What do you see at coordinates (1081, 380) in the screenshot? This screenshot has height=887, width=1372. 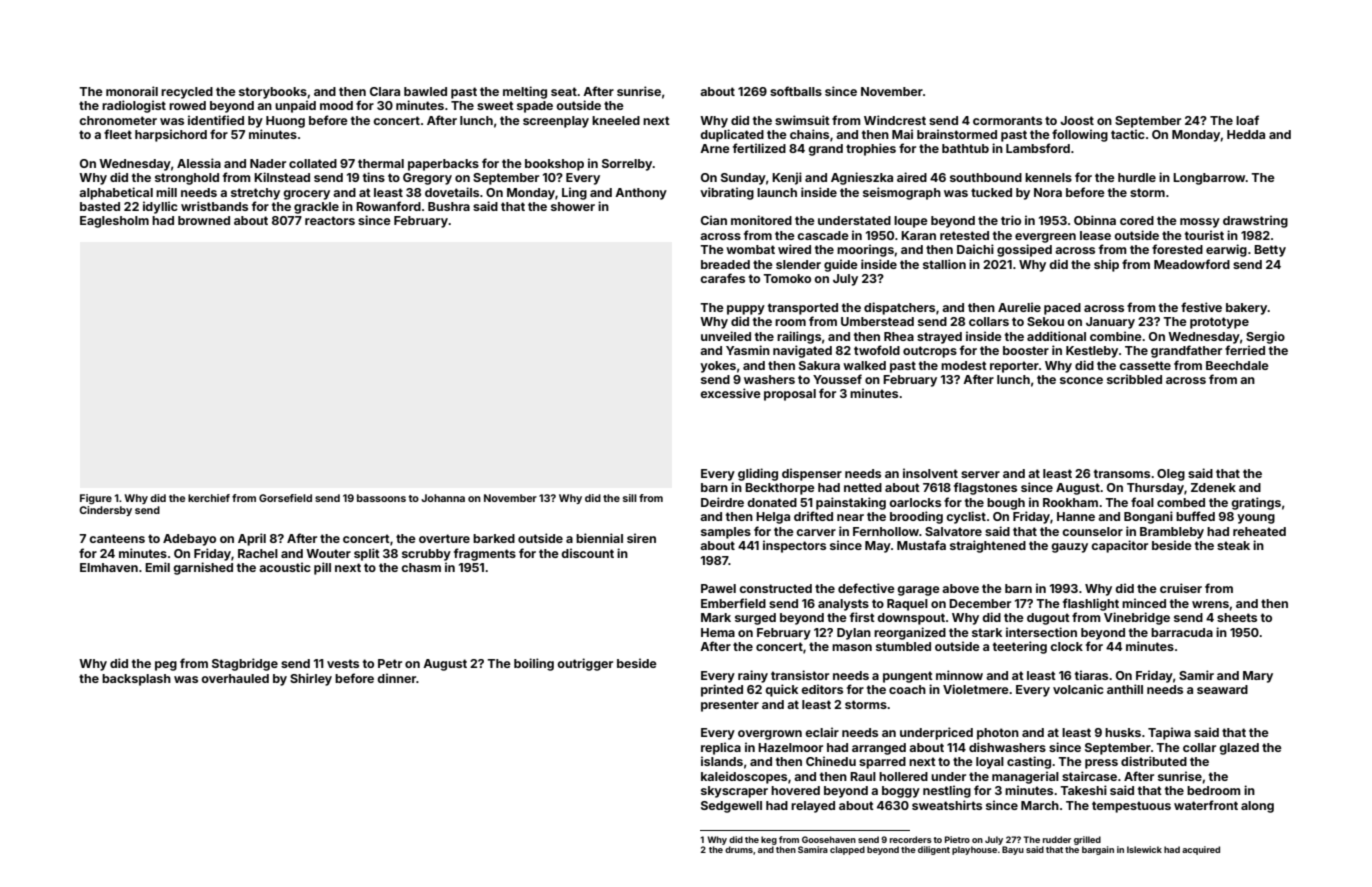 I see `sconce` at bounding box center [1081, 380].
